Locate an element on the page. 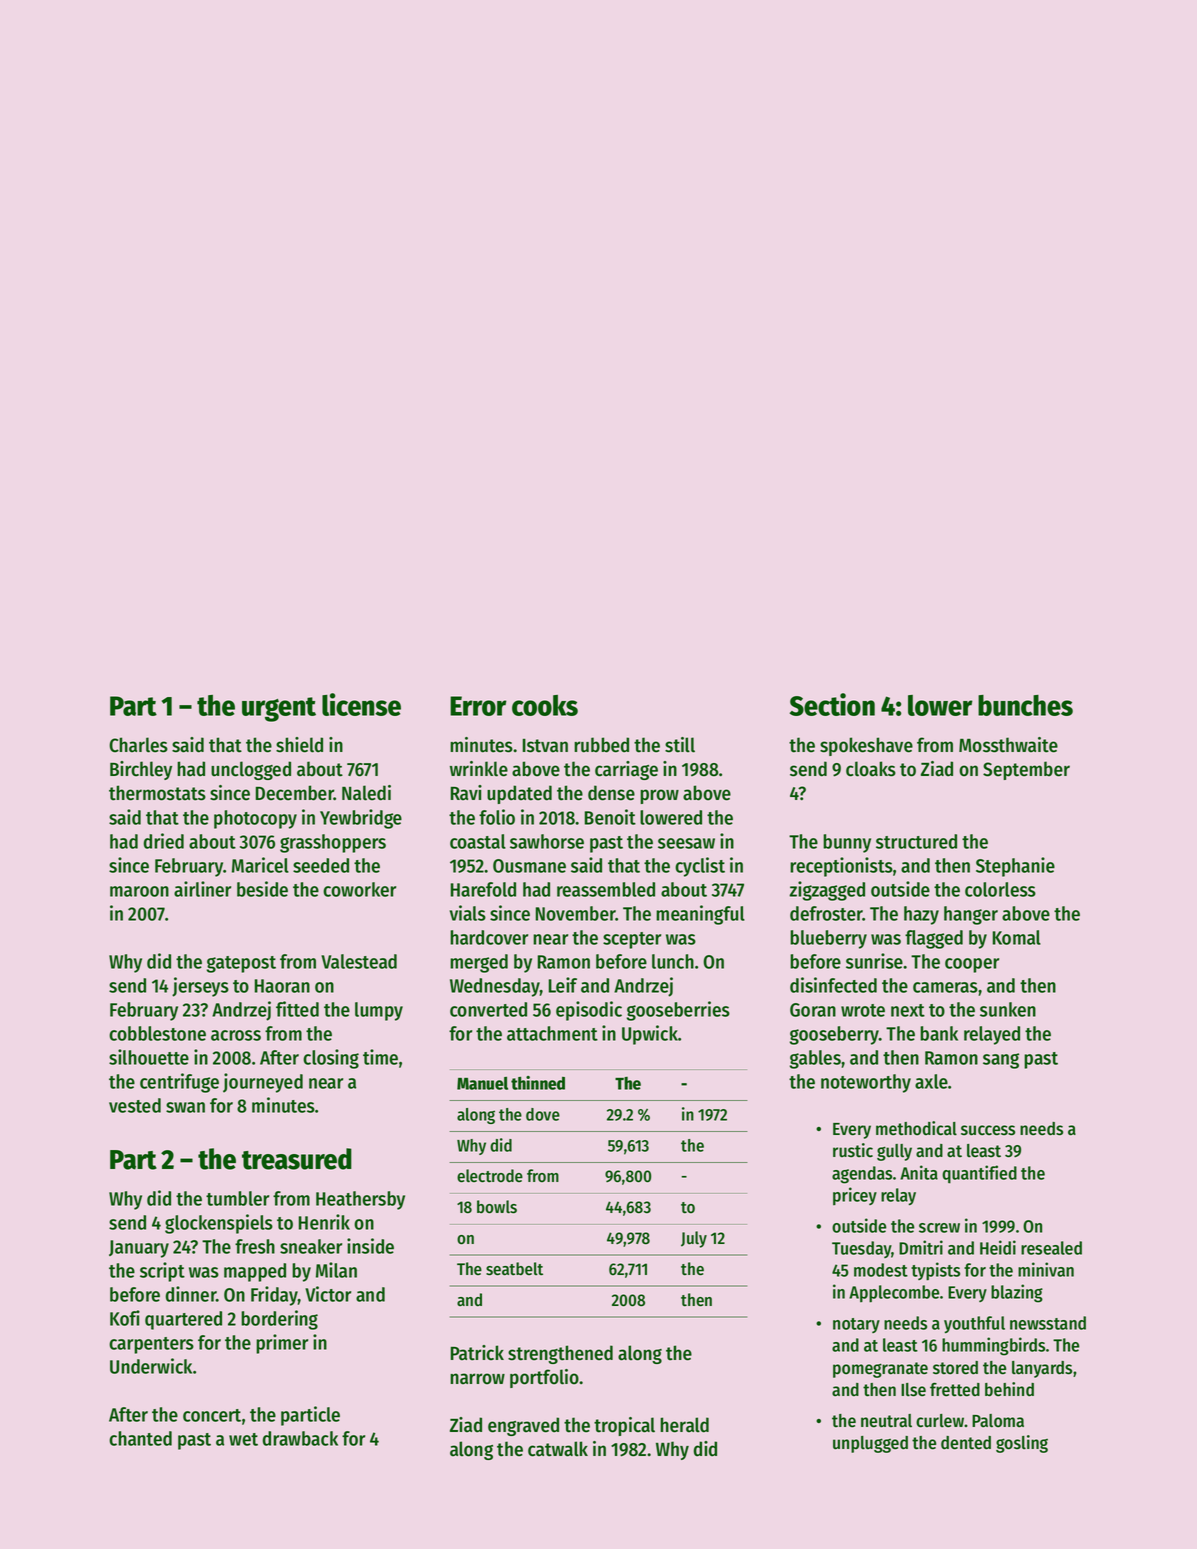 The height and width of the document is (1549, 1197). seatbelt is located at coordinates (514, 1269).
